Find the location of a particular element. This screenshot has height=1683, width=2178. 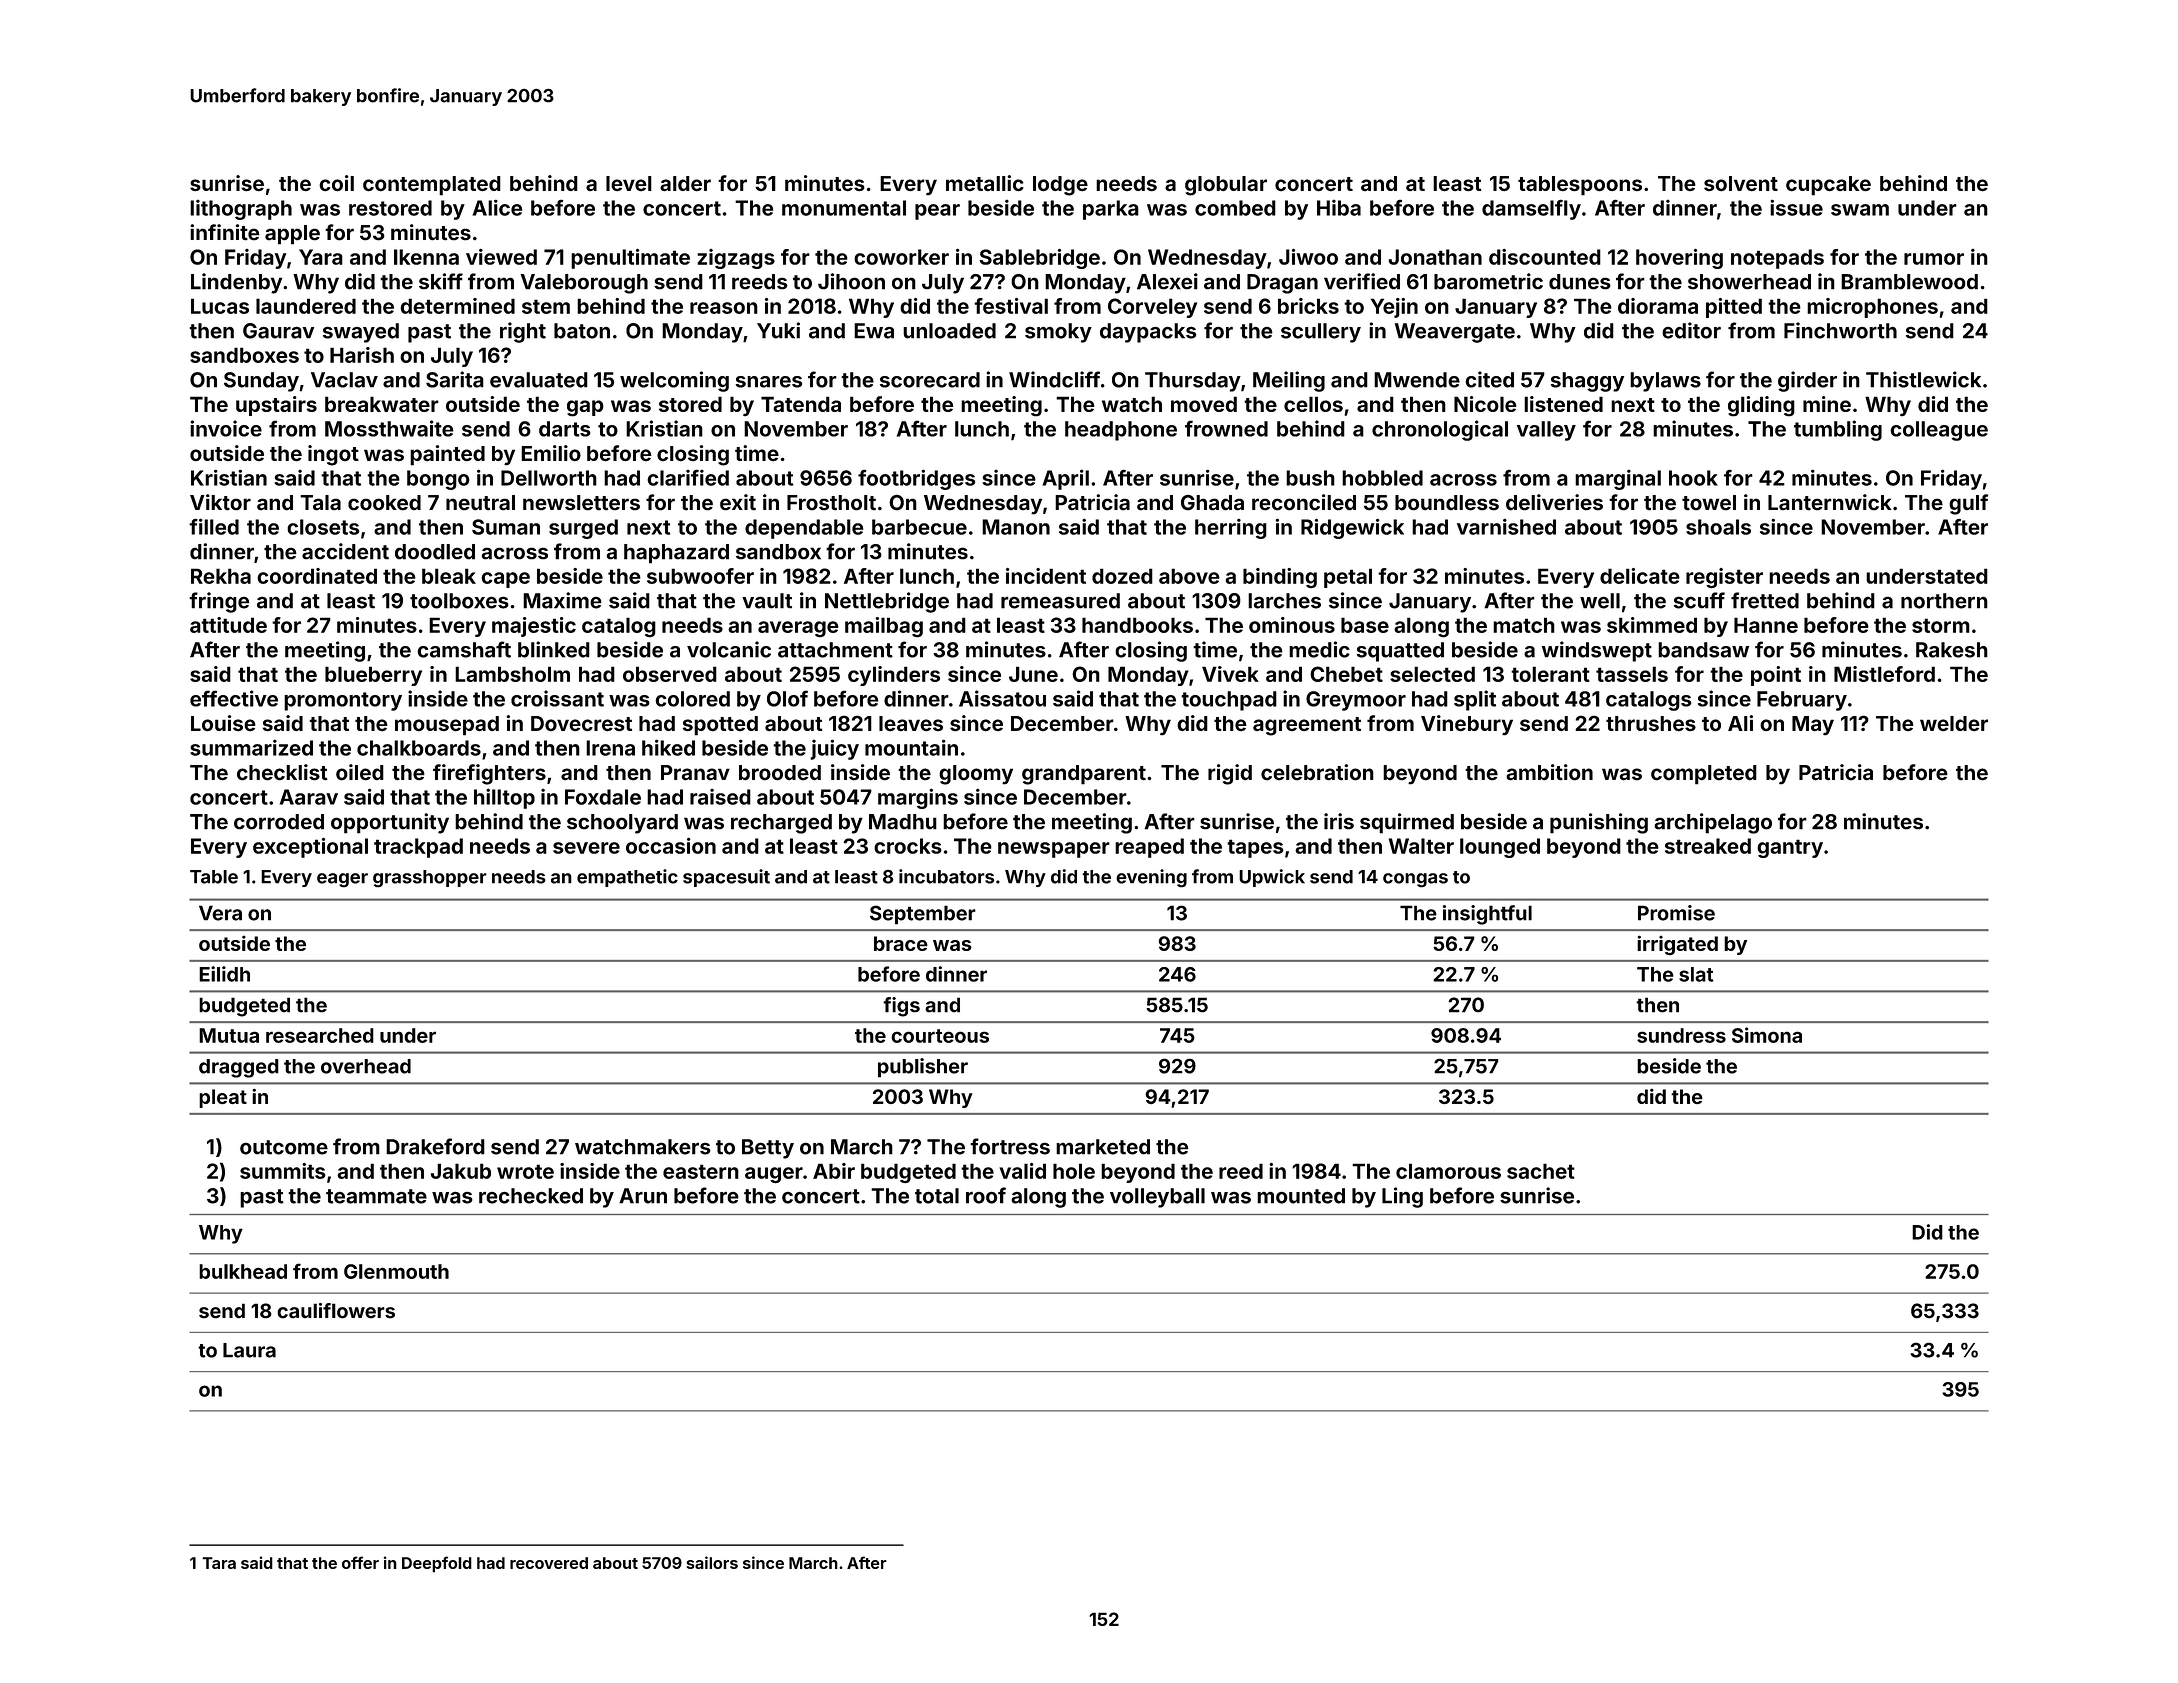

sachet is located at coordinates (1541, 1171).
